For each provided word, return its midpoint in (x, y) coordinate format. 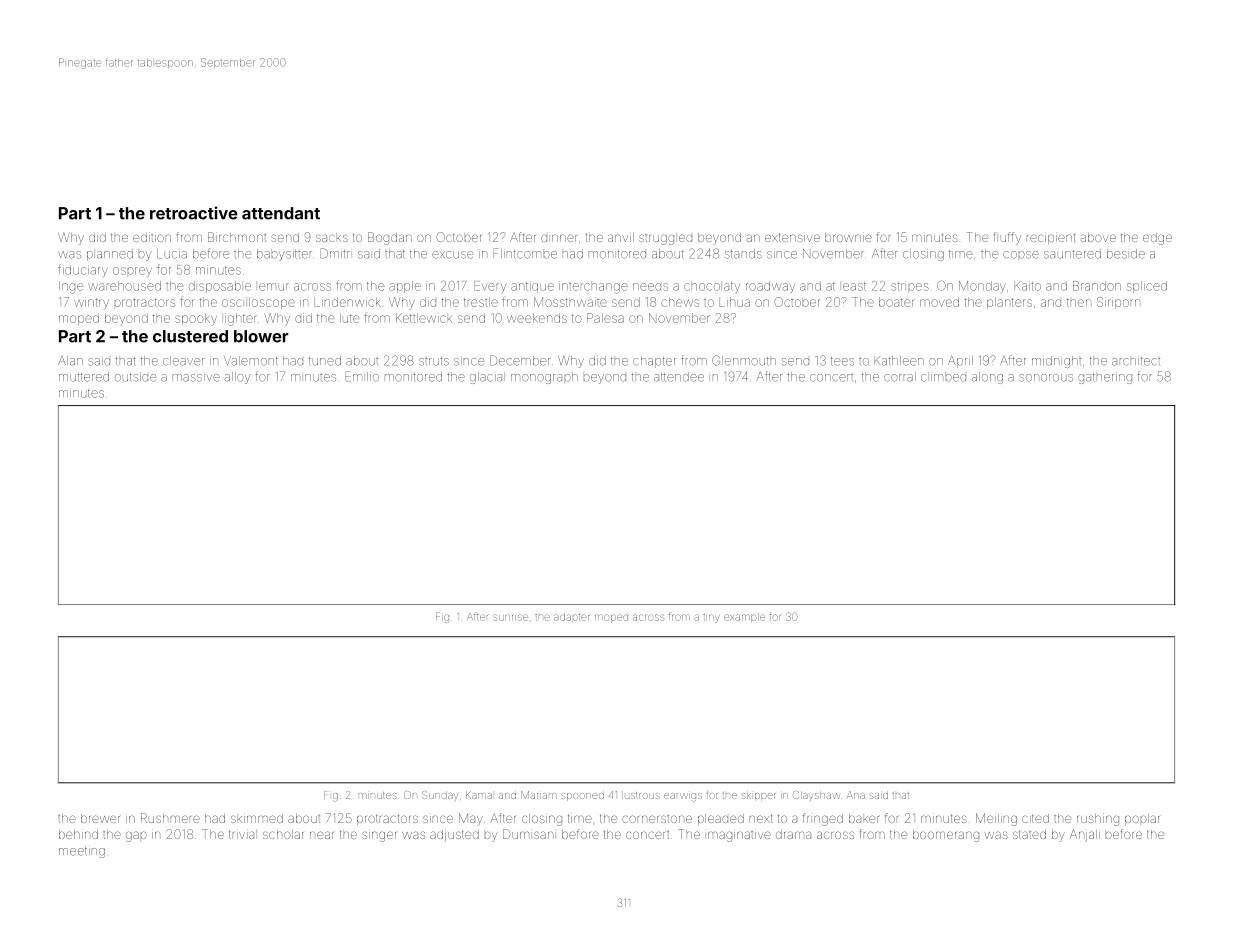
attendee (679, 377)
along (987, 378)
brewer (100, 818)
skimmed (257, 818)
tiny (711, 618)
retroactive (194, 213)
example (744, 618)
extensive (792, 237)
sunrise (510, 617)
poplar (1142, 819)
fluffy (1007, 238)
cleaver (183, 361)
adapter (571, 617)
